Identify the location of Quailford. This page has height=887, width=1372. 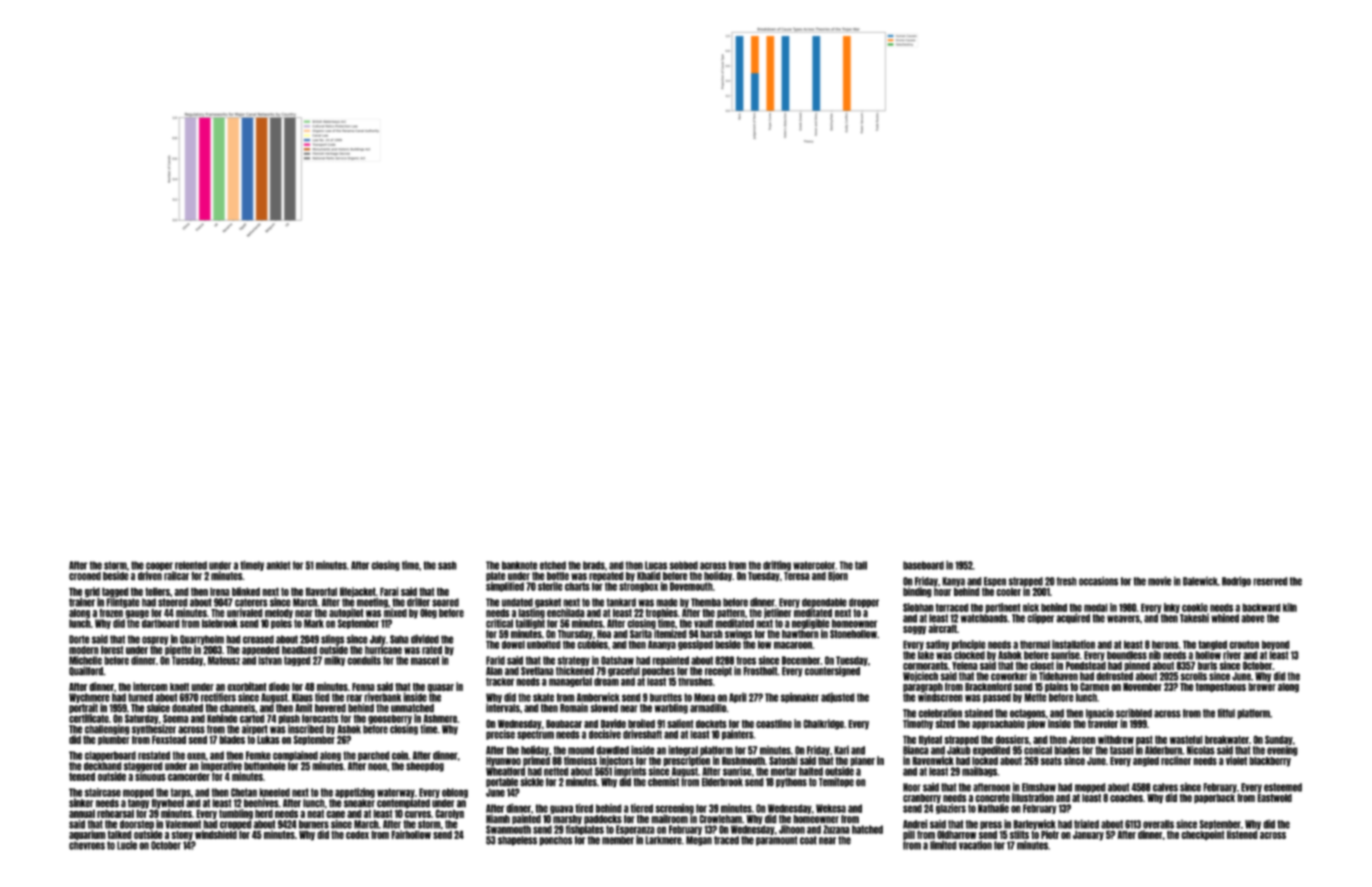
(86, 671).
